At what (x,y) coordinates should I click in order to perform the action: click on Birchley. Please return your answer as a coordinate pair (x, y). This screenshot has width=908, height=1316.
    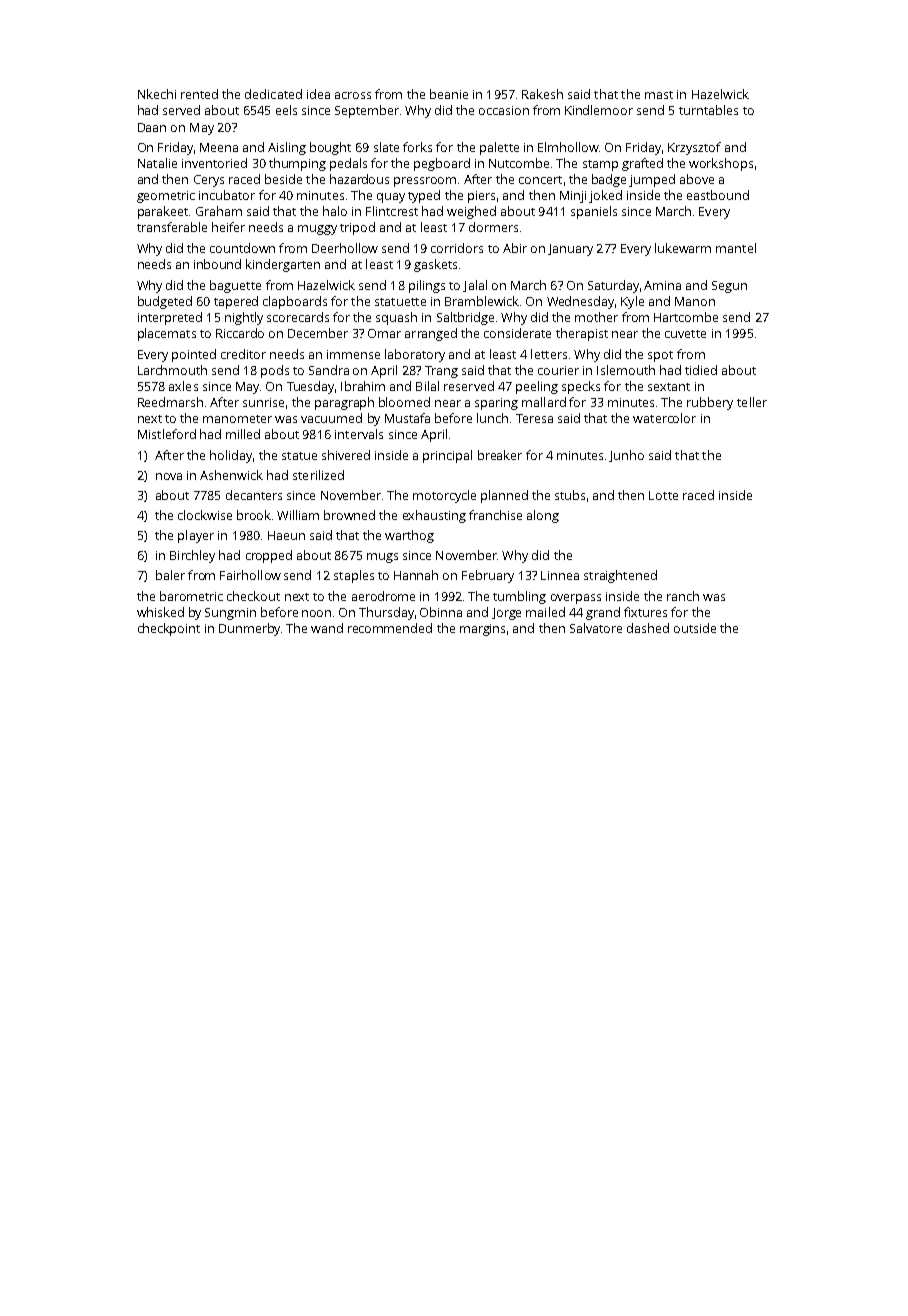
    Looking at the image, I should click on (192, 556).
